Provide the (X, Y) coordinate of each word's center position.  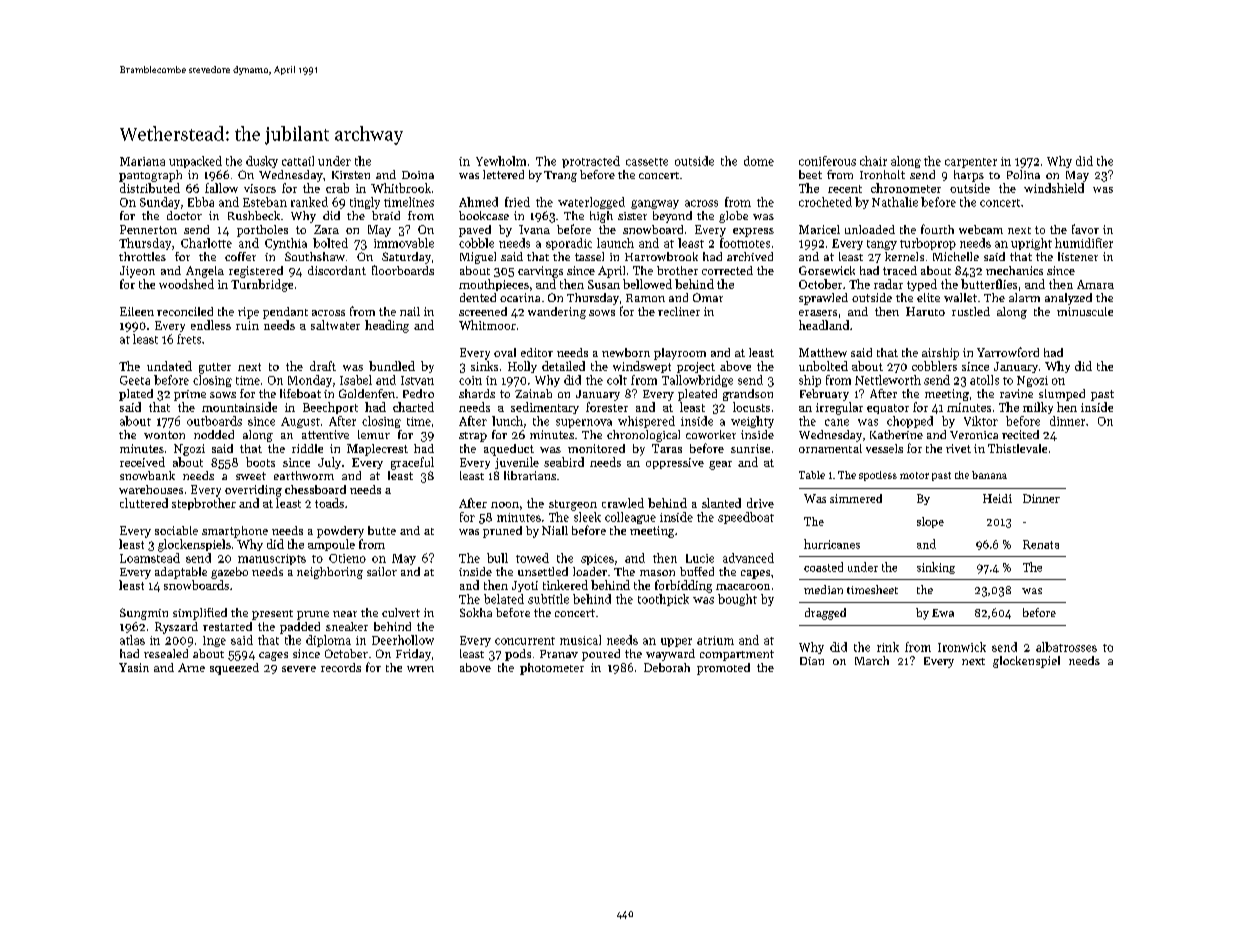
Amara (1095, 284)
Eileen (137, 311)
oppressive (675, 463)
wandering (557, 313)
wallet (960, 297)
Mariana (142, 161)
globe (733, 217)
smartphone (235, 532)
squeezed (234, 669)
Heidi (997, 498)
